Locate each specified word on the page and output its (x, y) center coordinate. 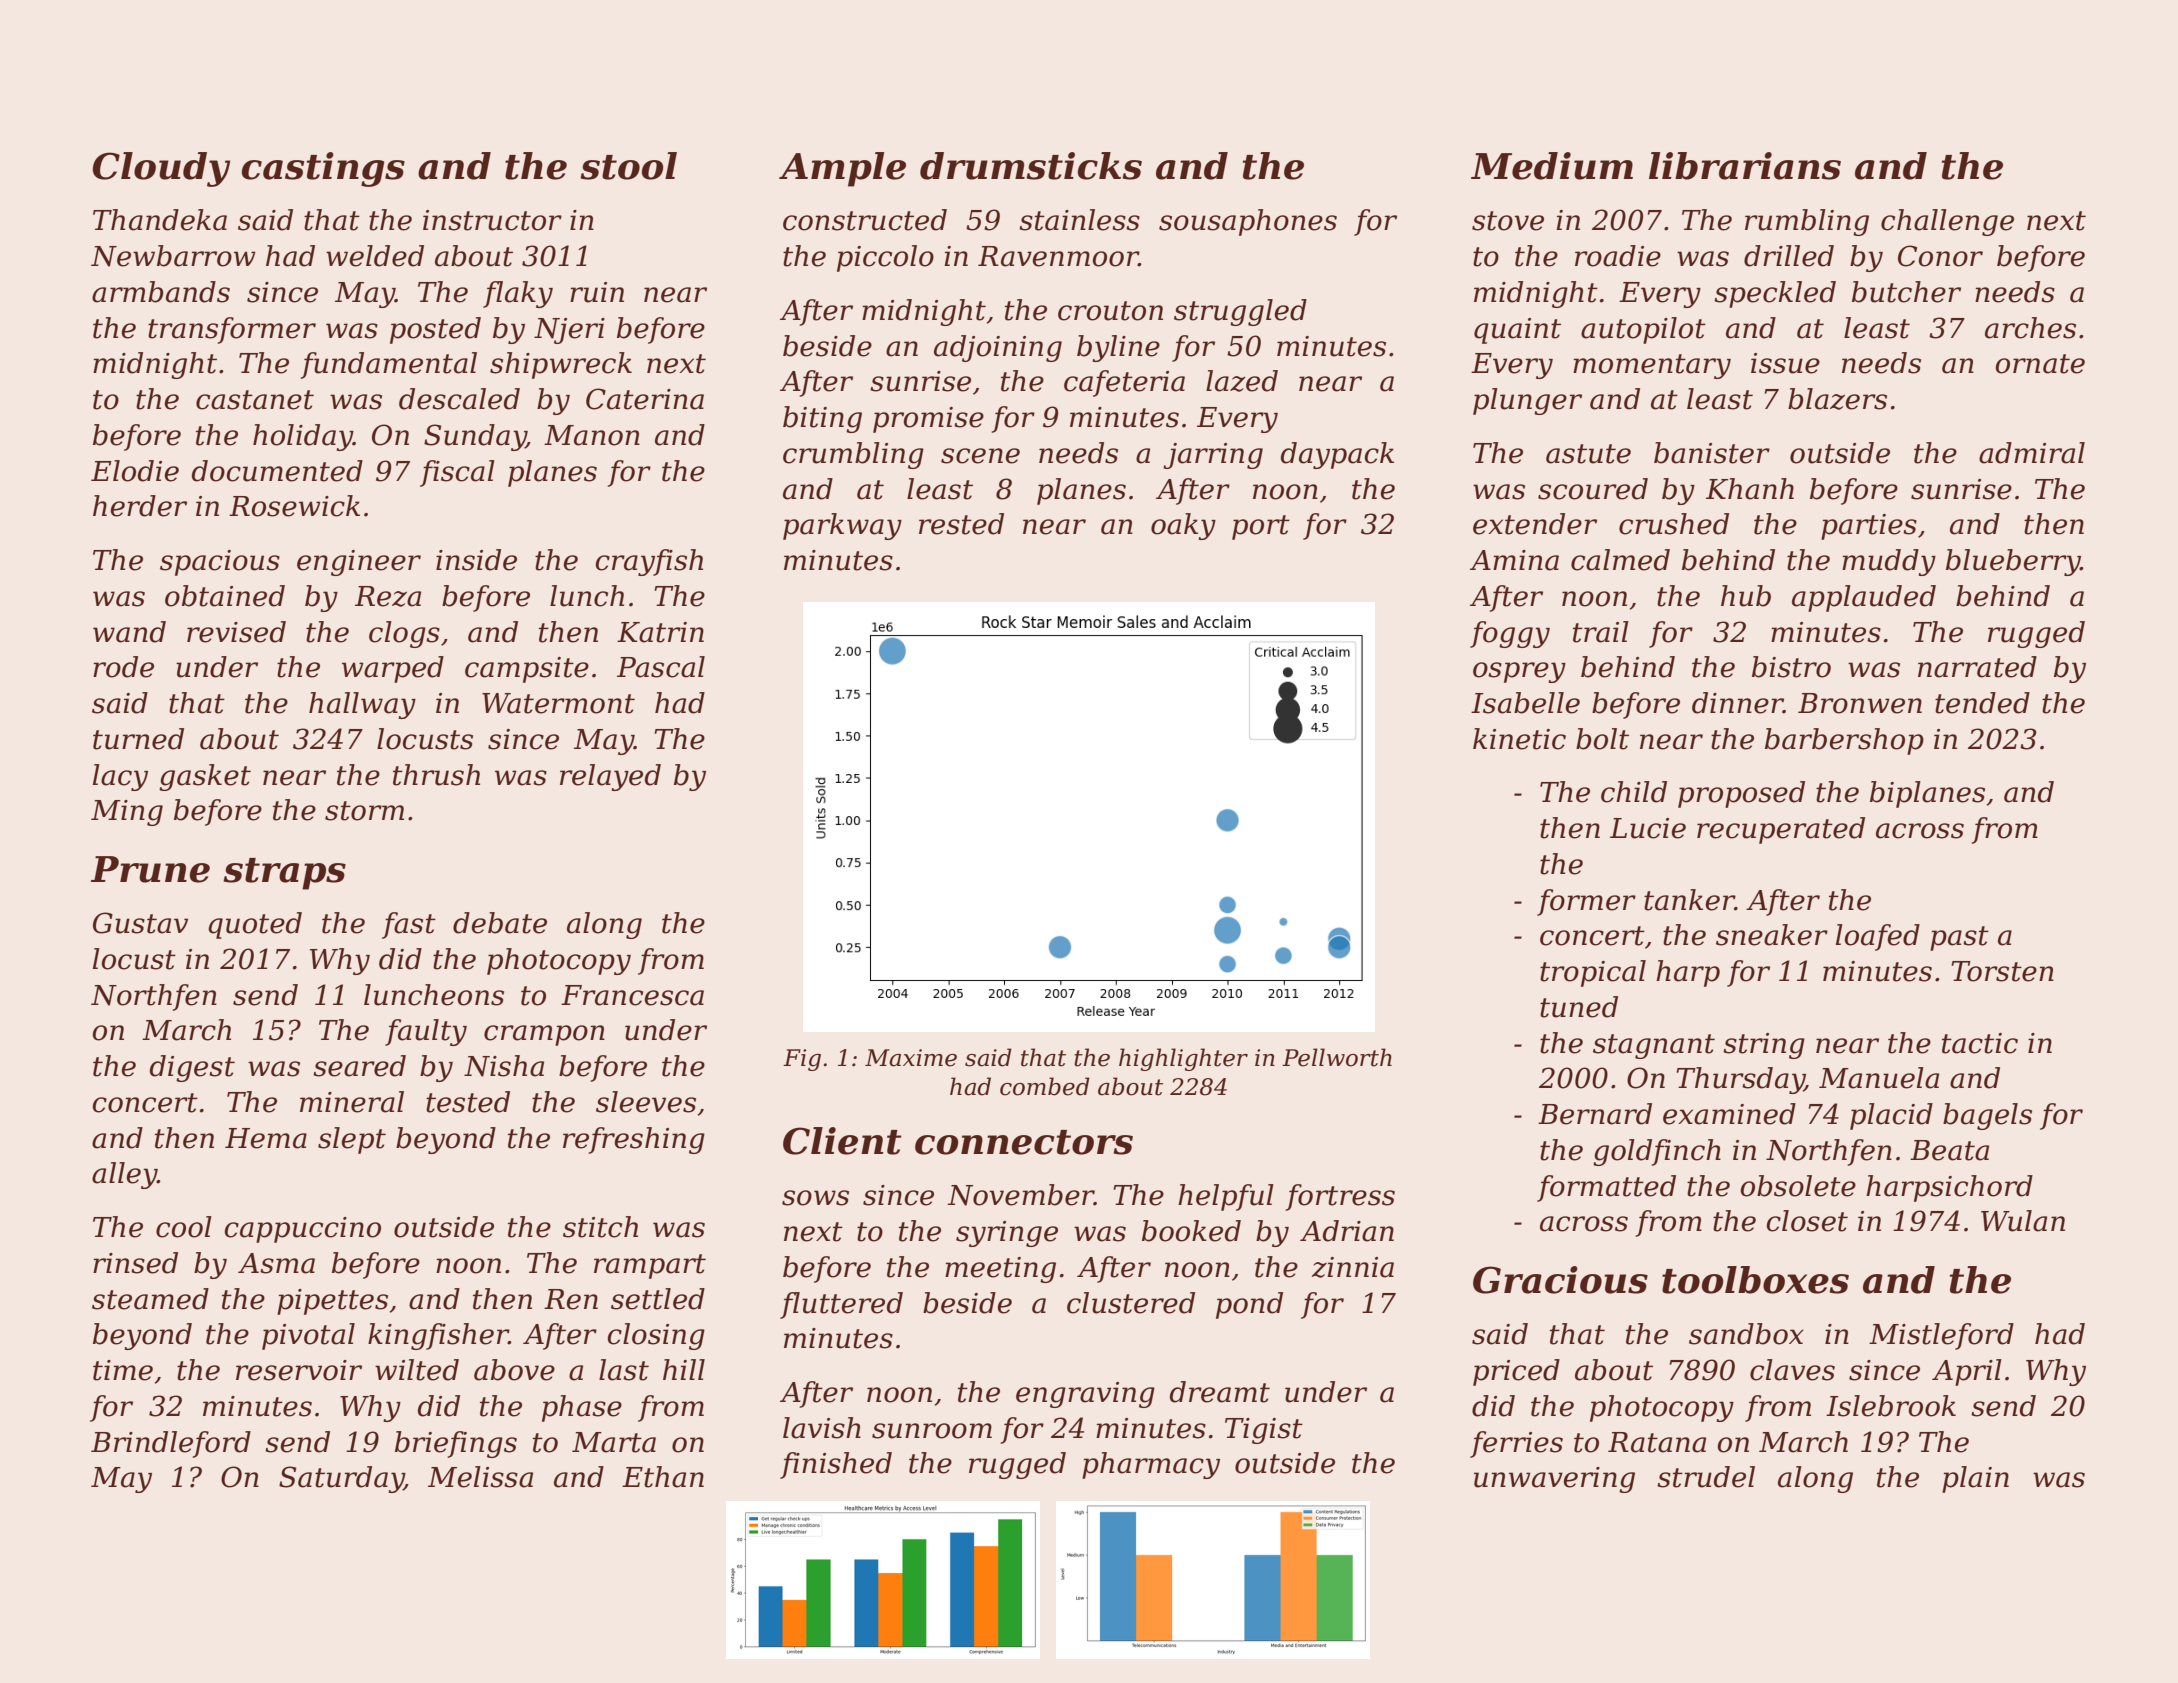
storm (364, 811)
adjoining (998, 348)
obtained (225, 596)
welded (375, 256)
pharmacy (1151, 1465)
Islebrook (1891, 1406)
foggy (1510, 634)
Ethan (663, 1477)
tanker (1689, 900)
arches (2030, 328)
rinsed (135, 1263)
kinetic (1519, 739)
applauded (1864, 598)
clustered (1131, 1303)
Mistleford (1941, 1336)
